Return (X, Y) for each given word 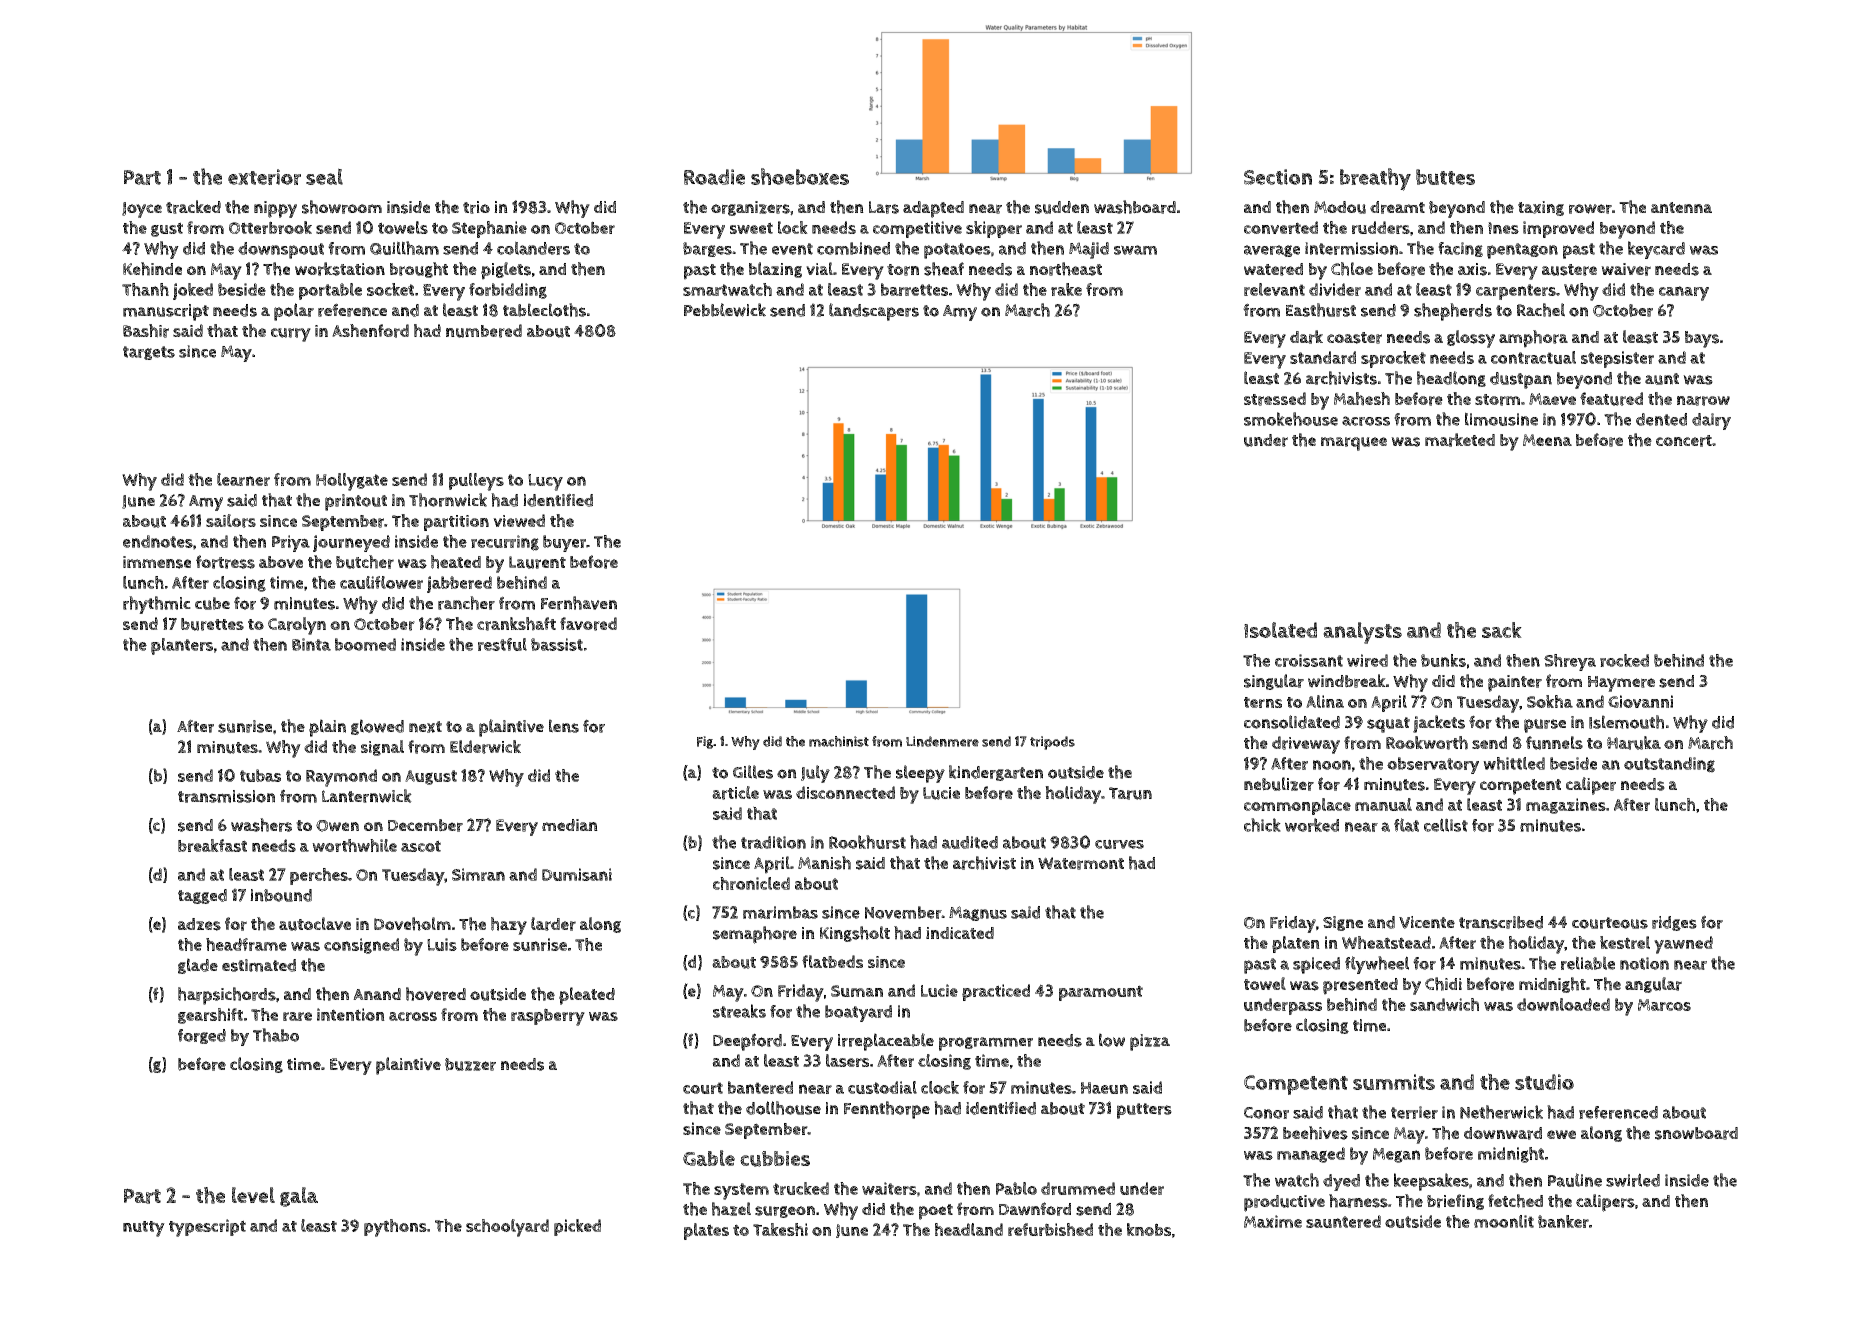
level (253, 1195)
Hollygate (352, 482)
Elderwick (485, 747)
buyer (564, 543)
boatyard (858, 1013)
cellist (1446, 825)
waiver (1626, 269)
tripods (1052, 743)
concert (1684, 441)
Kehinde (152, 269)
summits (1394, 1082)
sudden (1062, 207)
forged (202, 1036)
